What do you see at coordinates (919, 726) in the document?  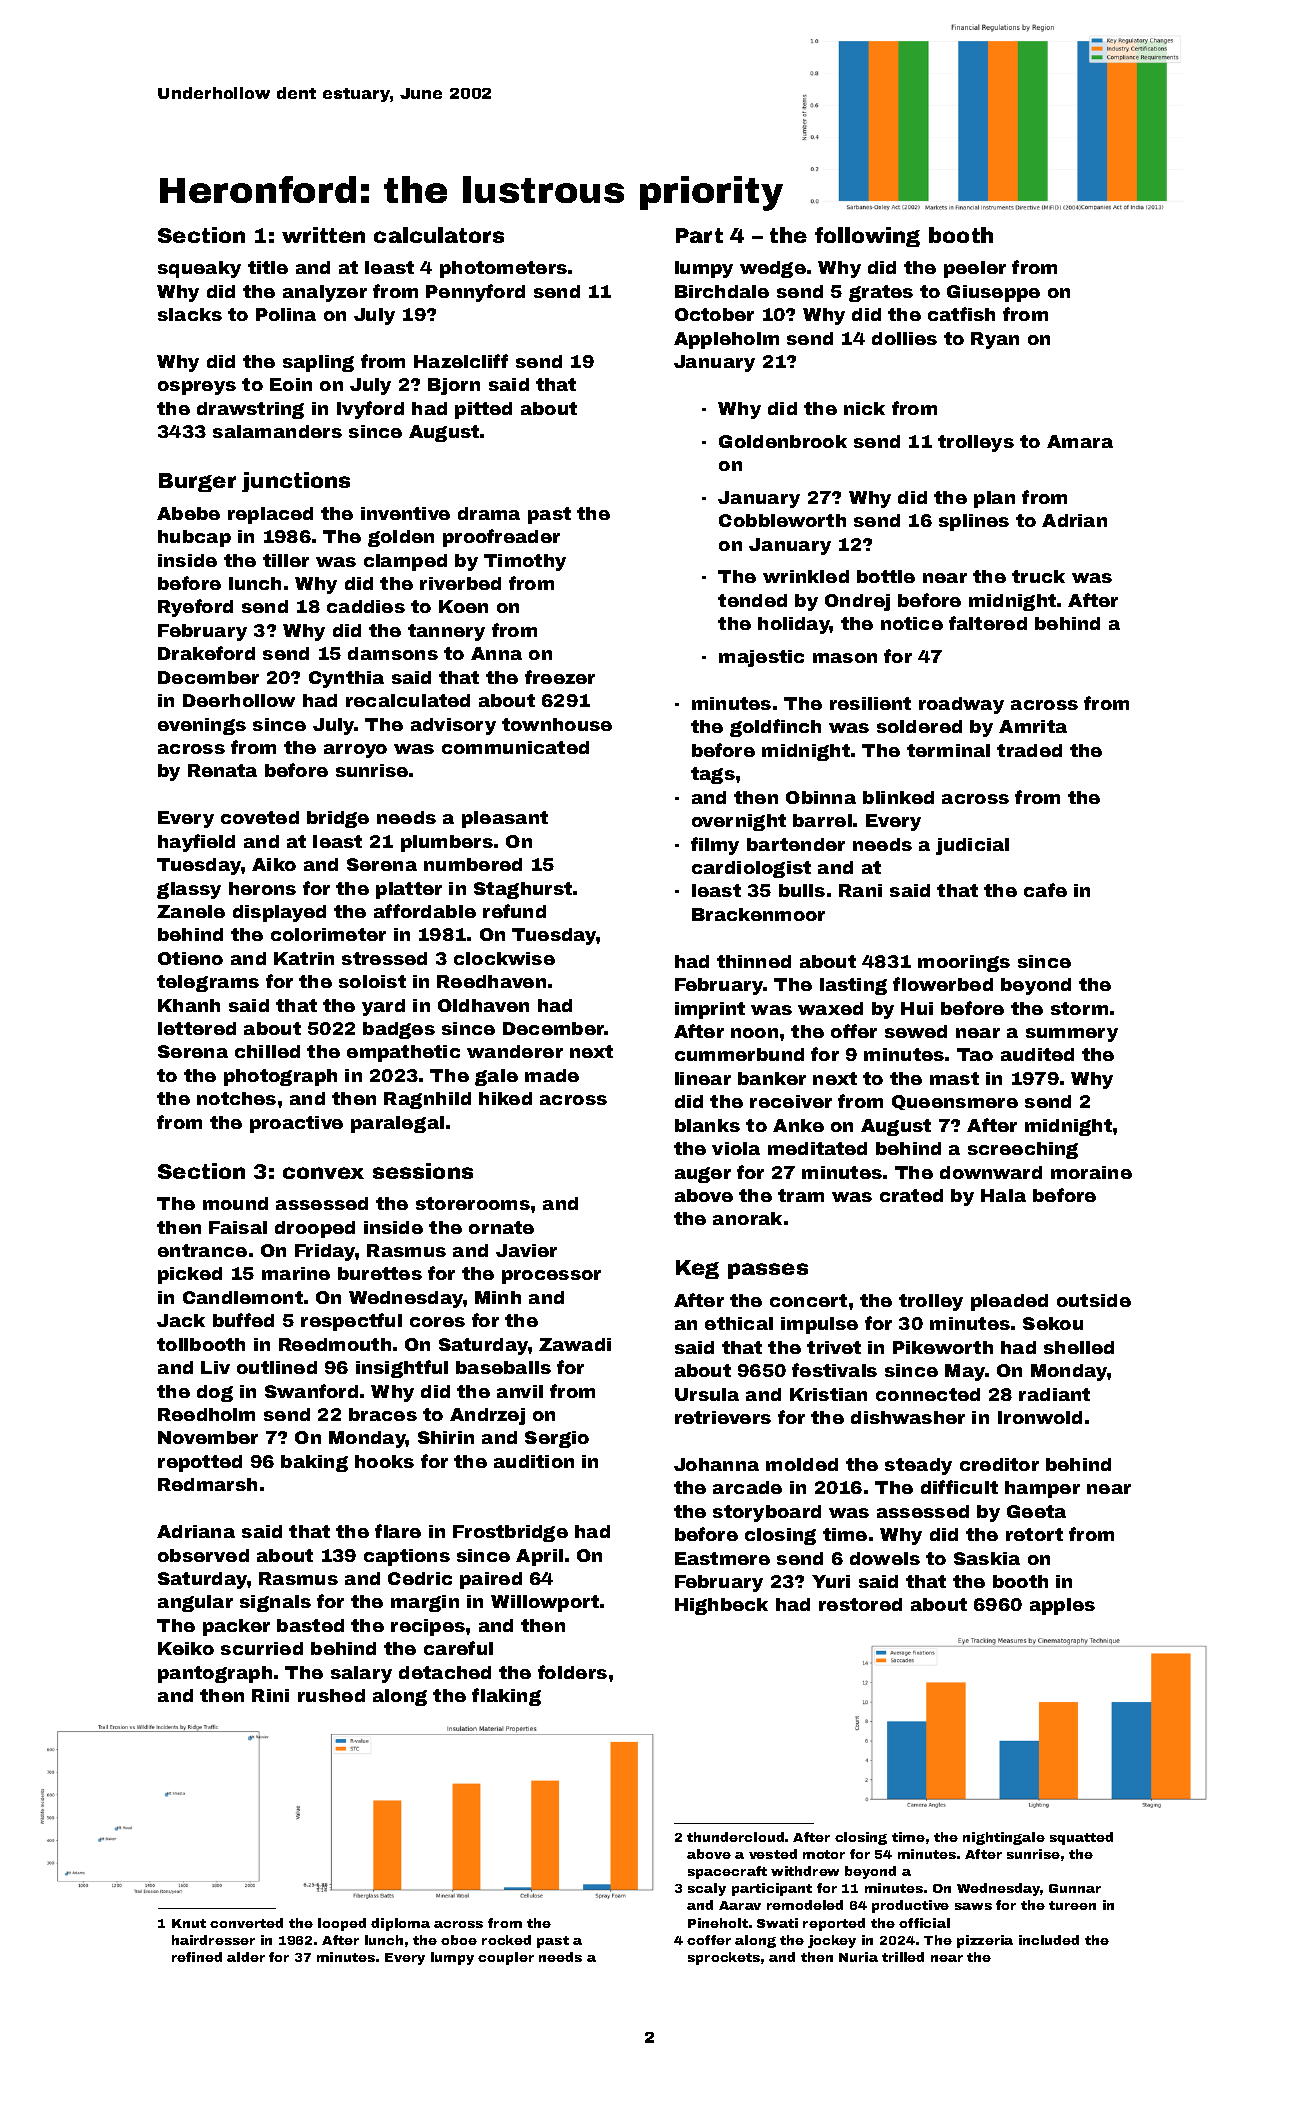 I see `soldered` at bounding box center [919, 726].
